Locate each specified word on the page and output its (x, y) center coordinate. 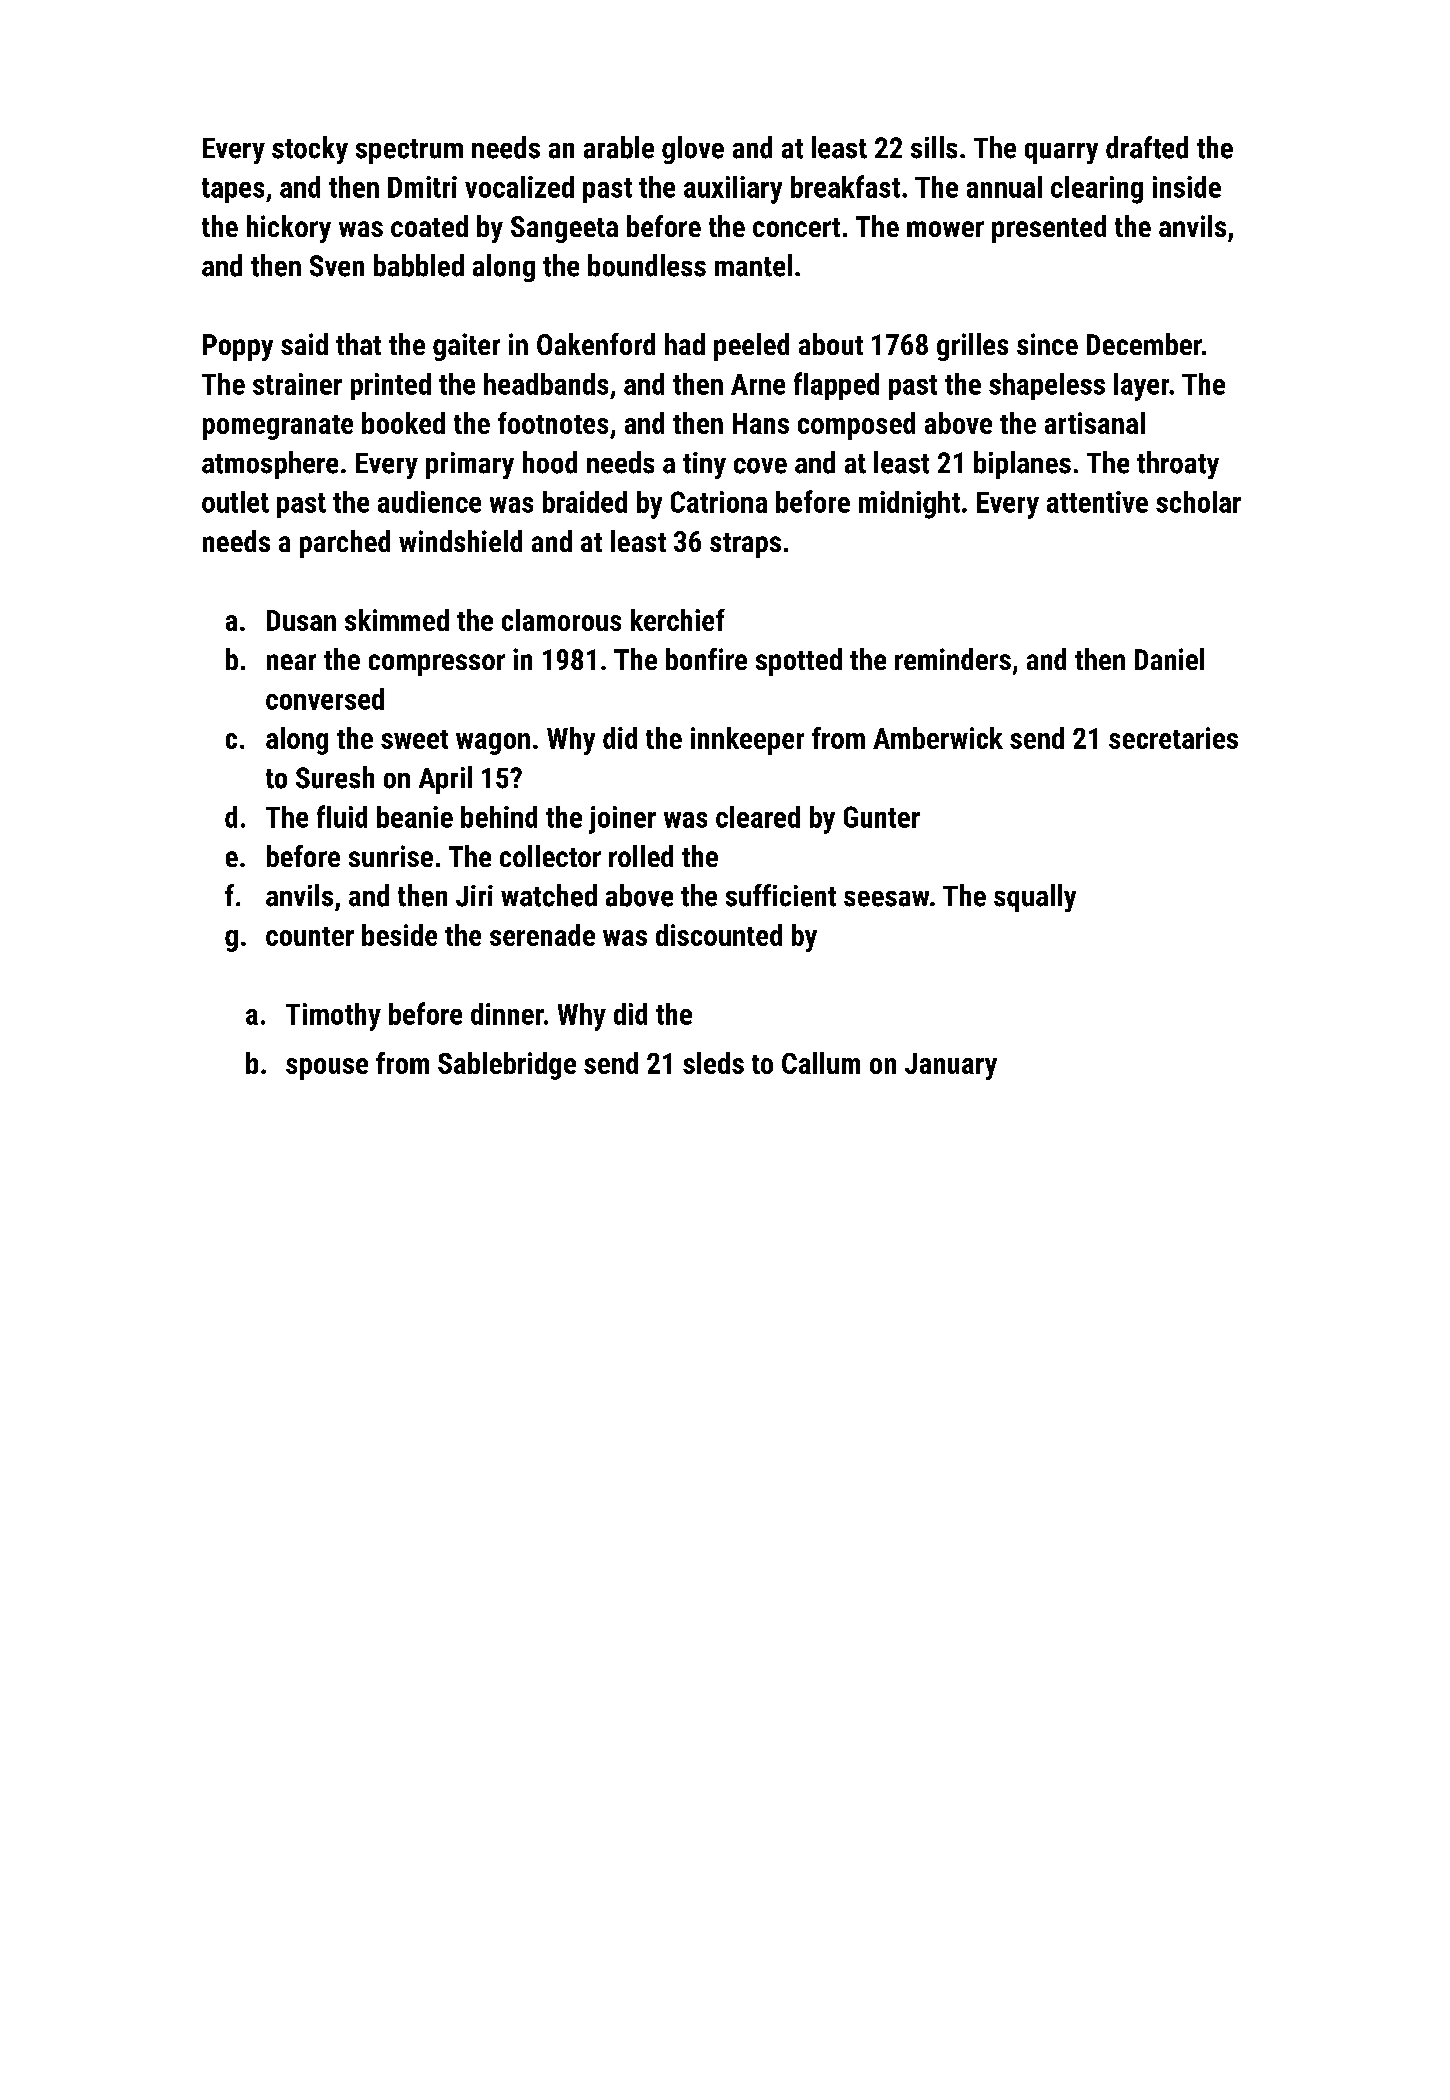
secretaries (1173, 738)
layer (1141, 387)
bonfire (706, 659)
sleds (713, 1063)
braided (585, 502)
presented (1049, 229)
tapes (233, 190)
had (685, 344)
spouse (327, 1069)
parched (345, 544)
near (291, 662)
